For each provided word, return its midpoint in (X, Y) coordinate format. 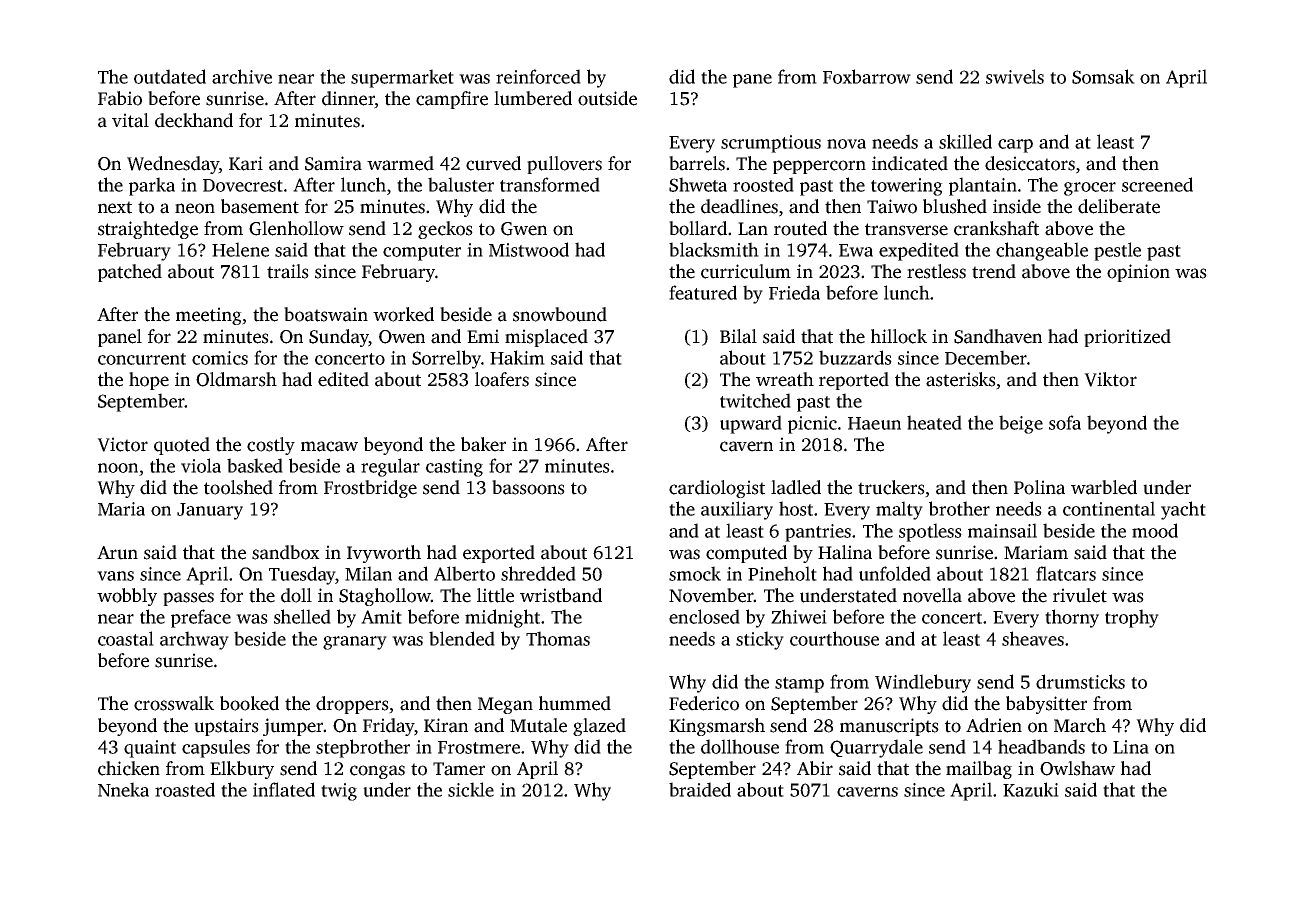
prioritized (1127, 338)
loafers (502, 379)
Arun (117, 553)
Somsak (1103, 76)
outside (607, 98)
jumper (293, 727)
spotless (930, 532)
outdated (170, 76)
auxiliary (737, 510)
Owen (402, 337)
